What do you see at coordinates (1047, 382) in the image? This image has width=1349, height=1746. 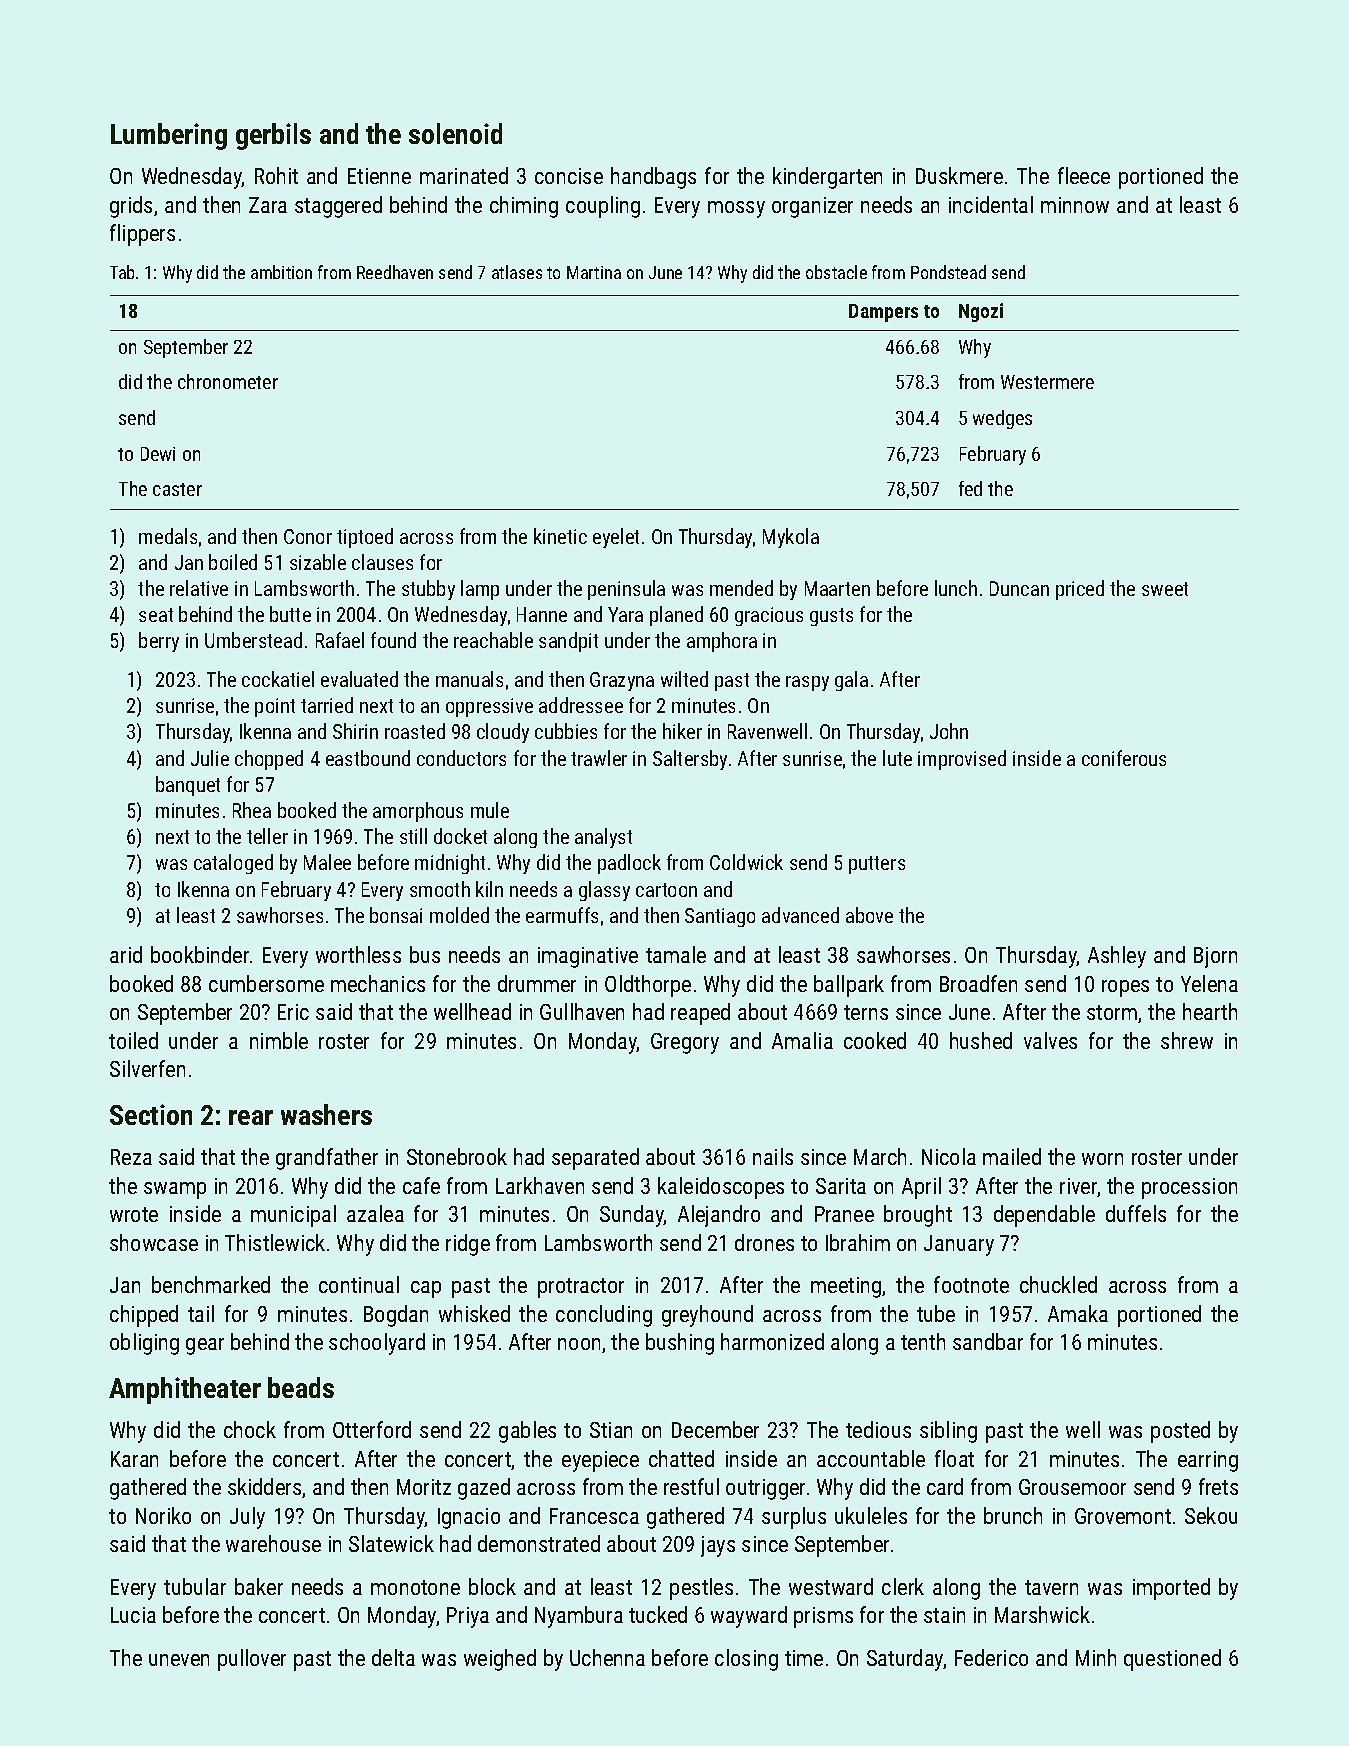 I see `Westermere` at bounding box center [1047, 382].
